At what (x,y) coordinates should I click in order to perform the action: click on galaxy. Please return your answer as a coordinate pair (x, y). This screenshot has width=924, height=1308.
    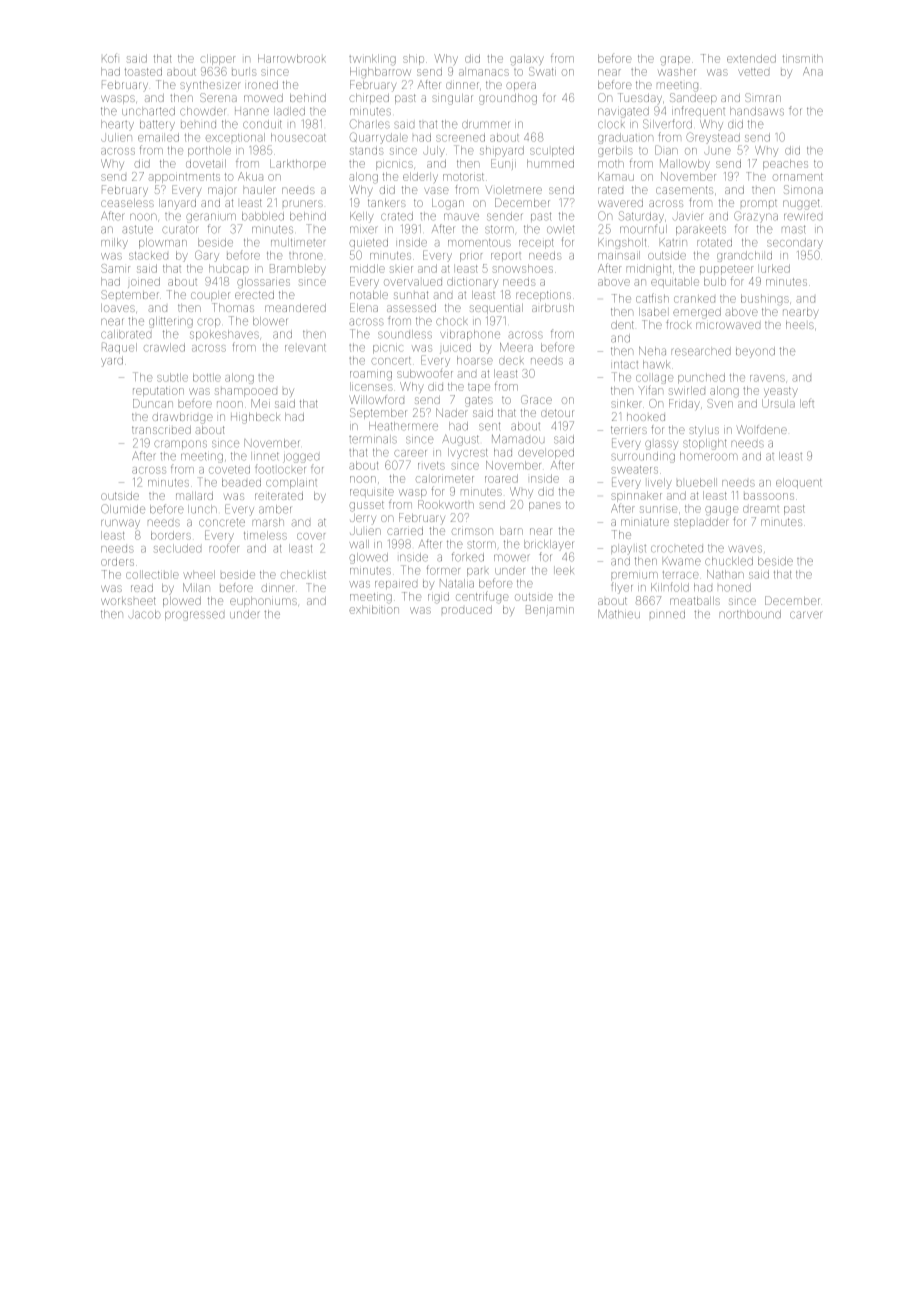
    Looking at the image, I should click on (527, 60).
